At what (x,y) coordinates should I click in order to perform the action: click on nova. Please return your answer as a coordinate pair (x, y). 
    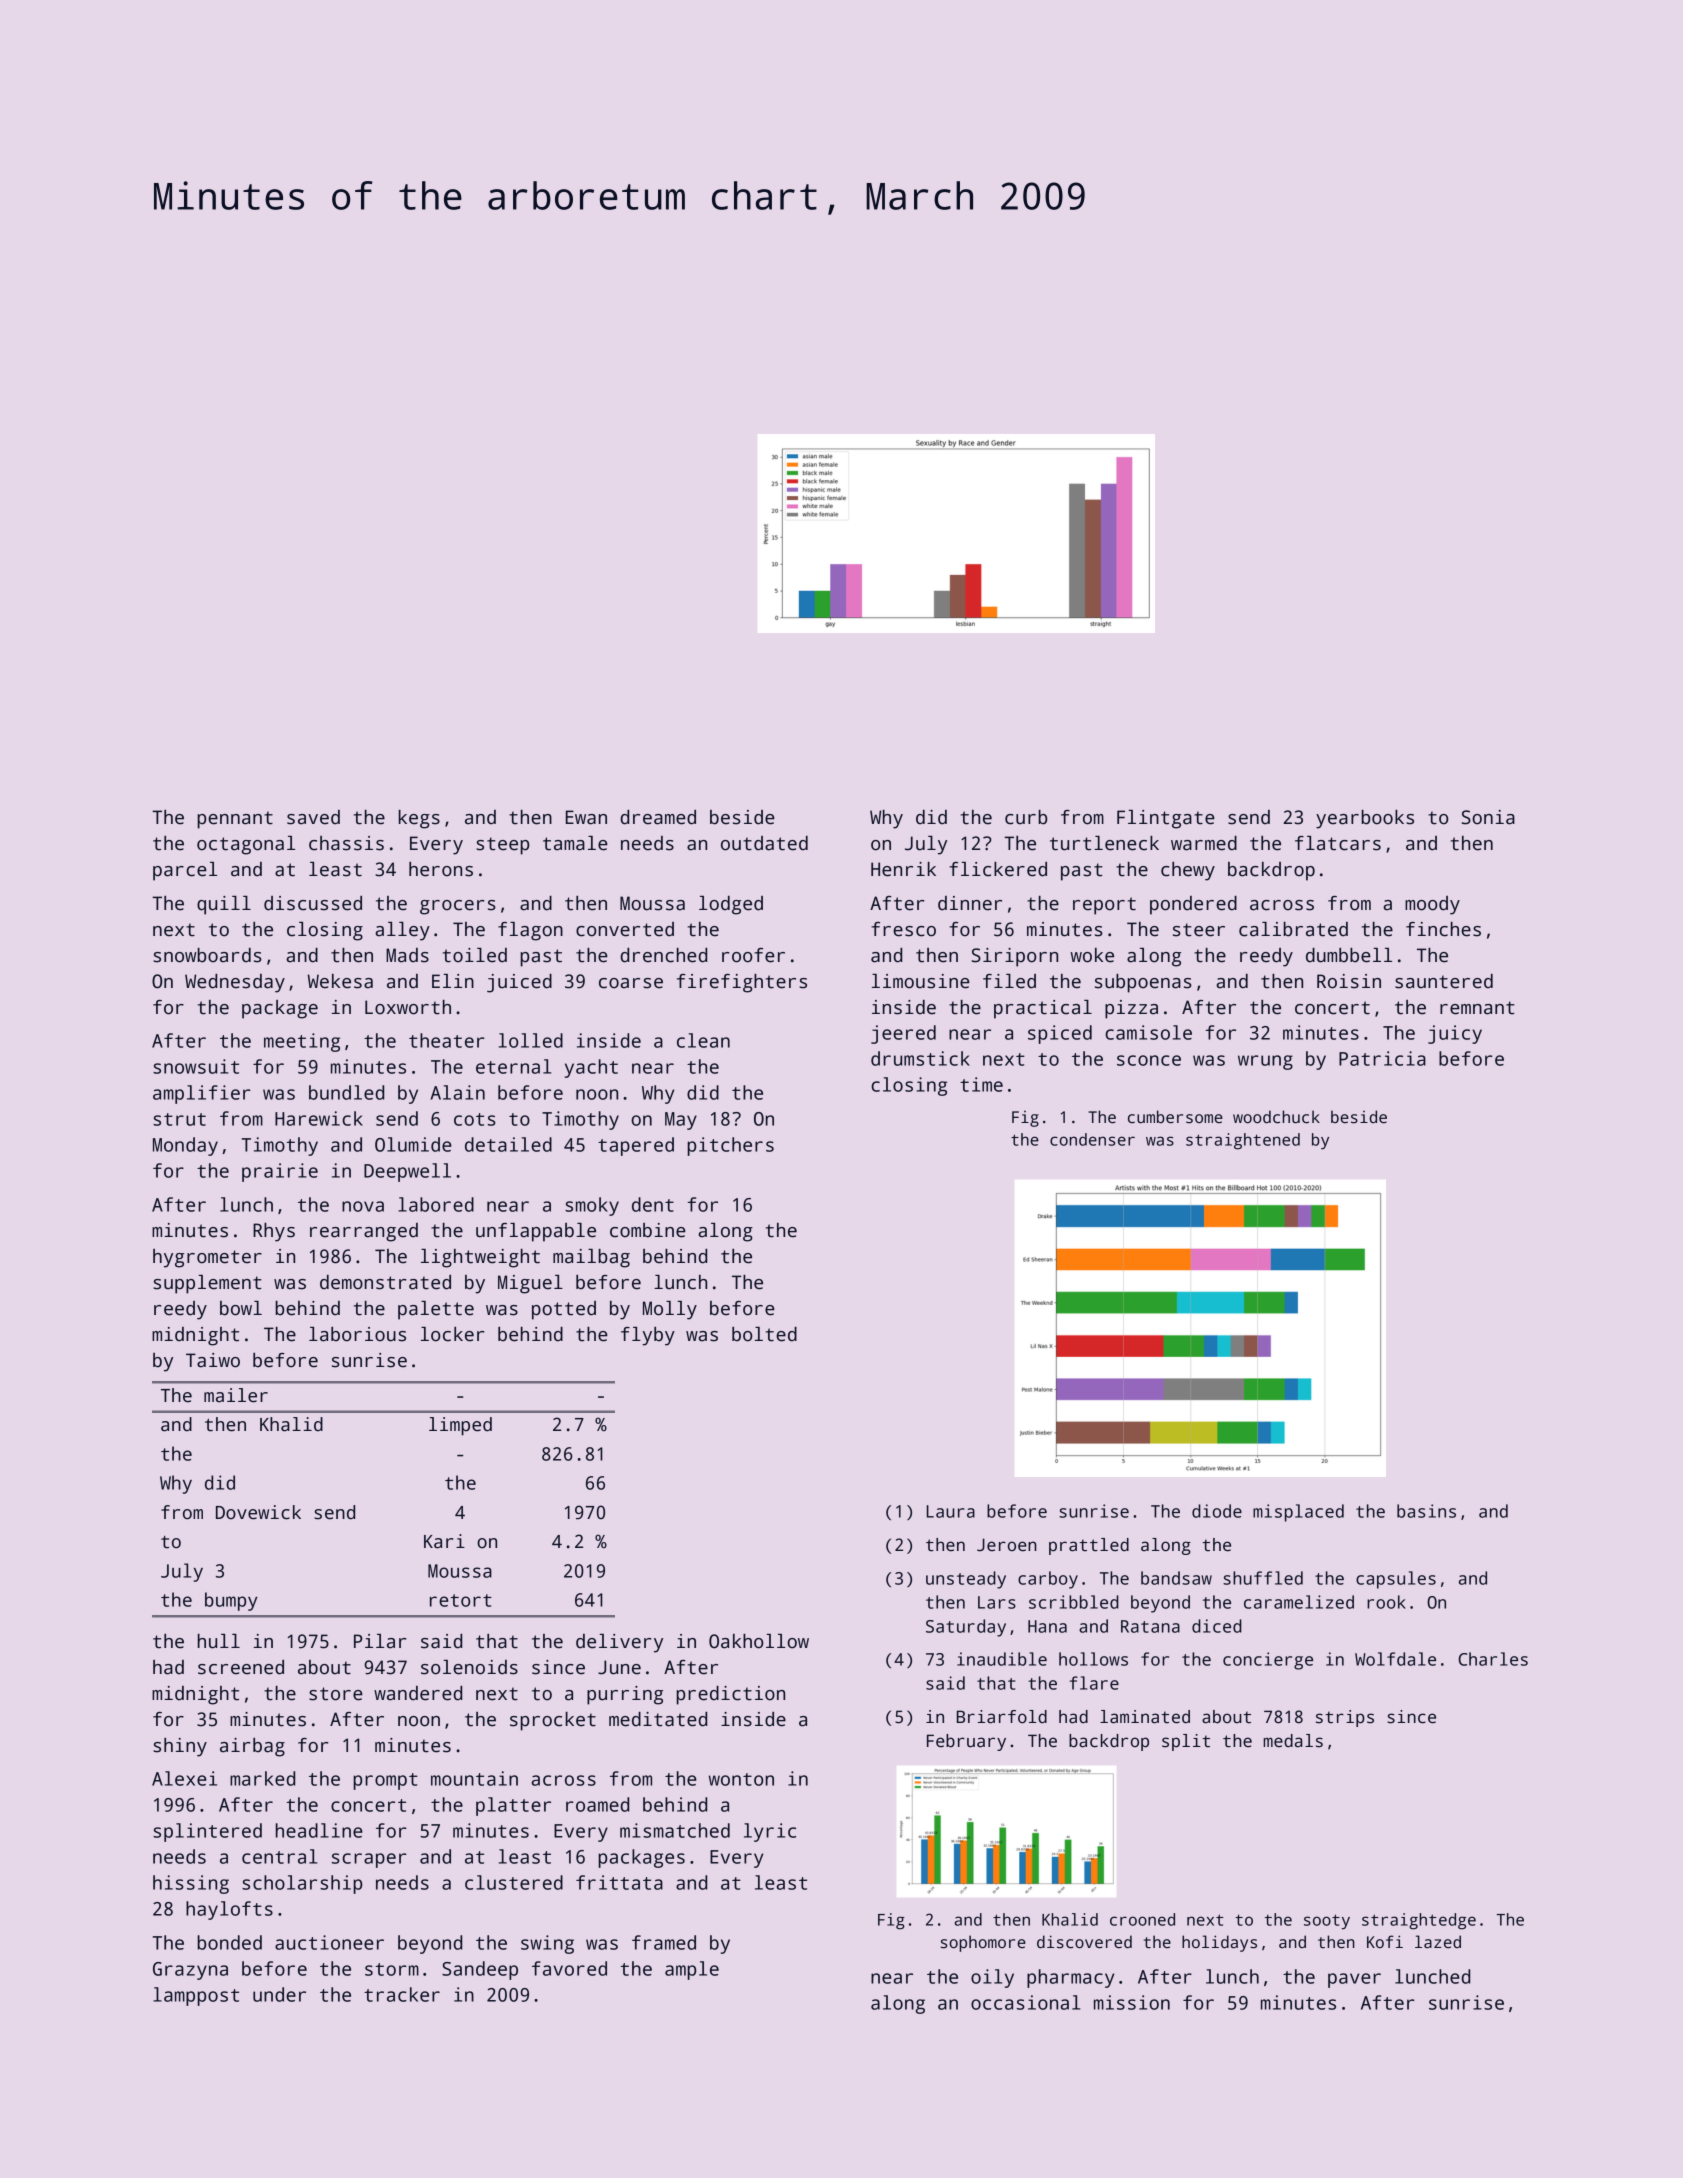
    Looking at the image, I should click on (363, 1206).
